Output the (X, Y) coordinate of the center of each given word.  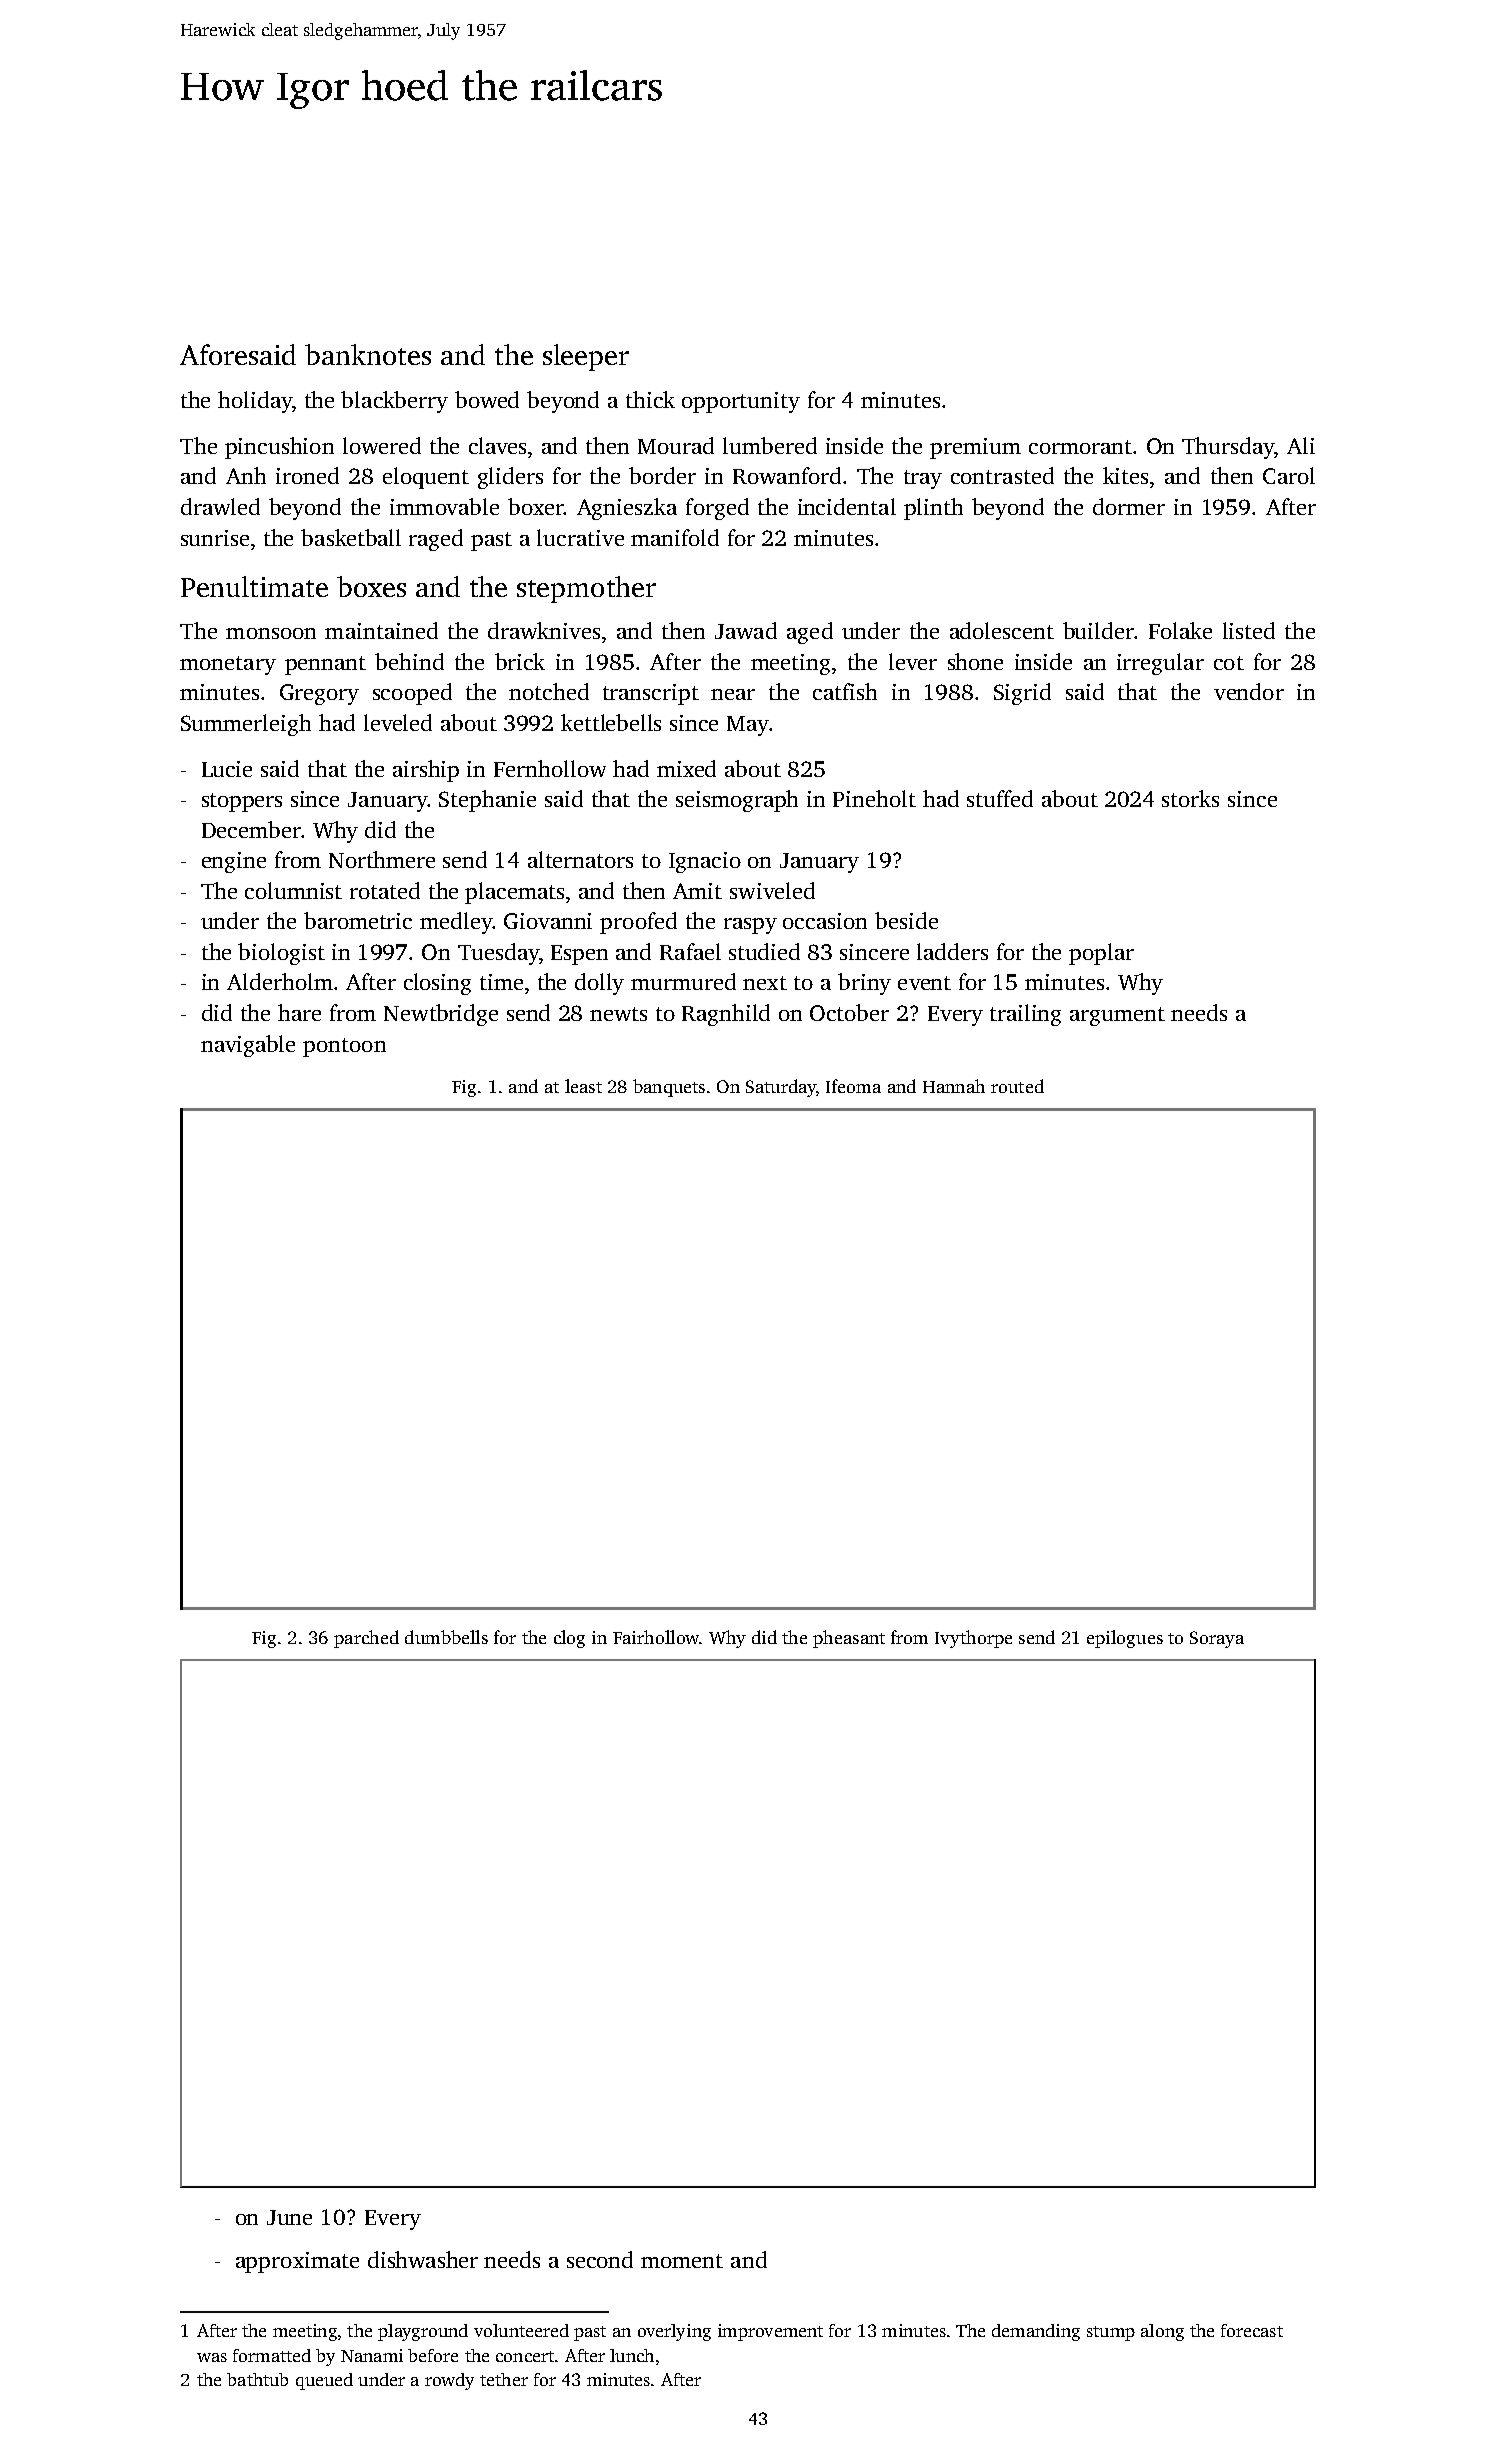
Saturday (781, 1088)
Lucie (227, 769)
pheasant (849, 1639)
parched (366, 1639)
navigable (248, 1046)
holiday (255, 402)
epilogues (1125, 1639)
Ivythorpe (973, 1639)
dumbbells (446, 1637)
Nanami (372, 2355)
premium (975, 448)
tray (923, 479)
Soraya (1217, 1639)
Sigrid (1022, 694)
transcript (651, 694)
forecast (1252, 2330)
